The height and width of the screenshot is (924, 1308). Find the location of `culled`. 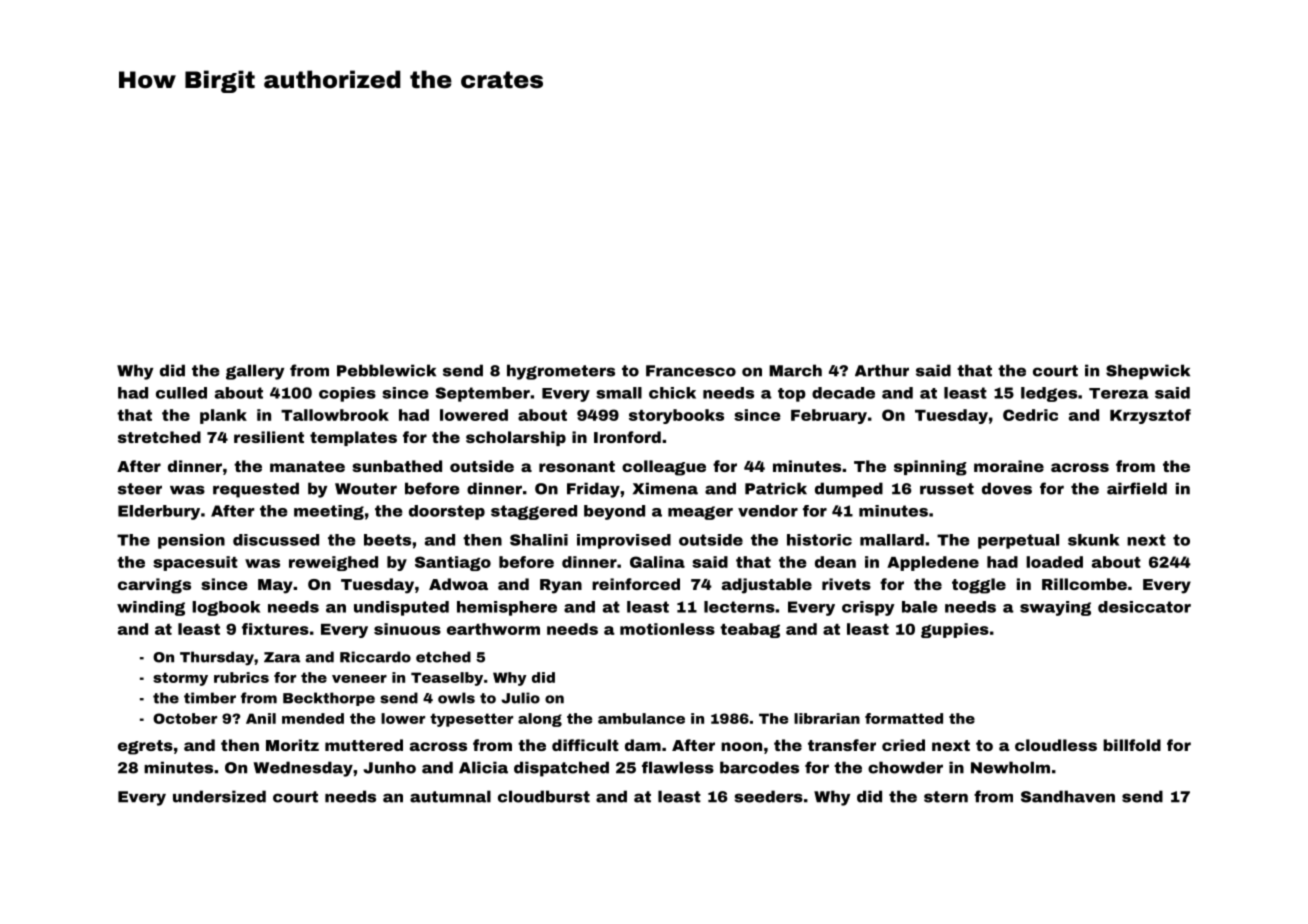

culled is located at coordinates (181, 393).
